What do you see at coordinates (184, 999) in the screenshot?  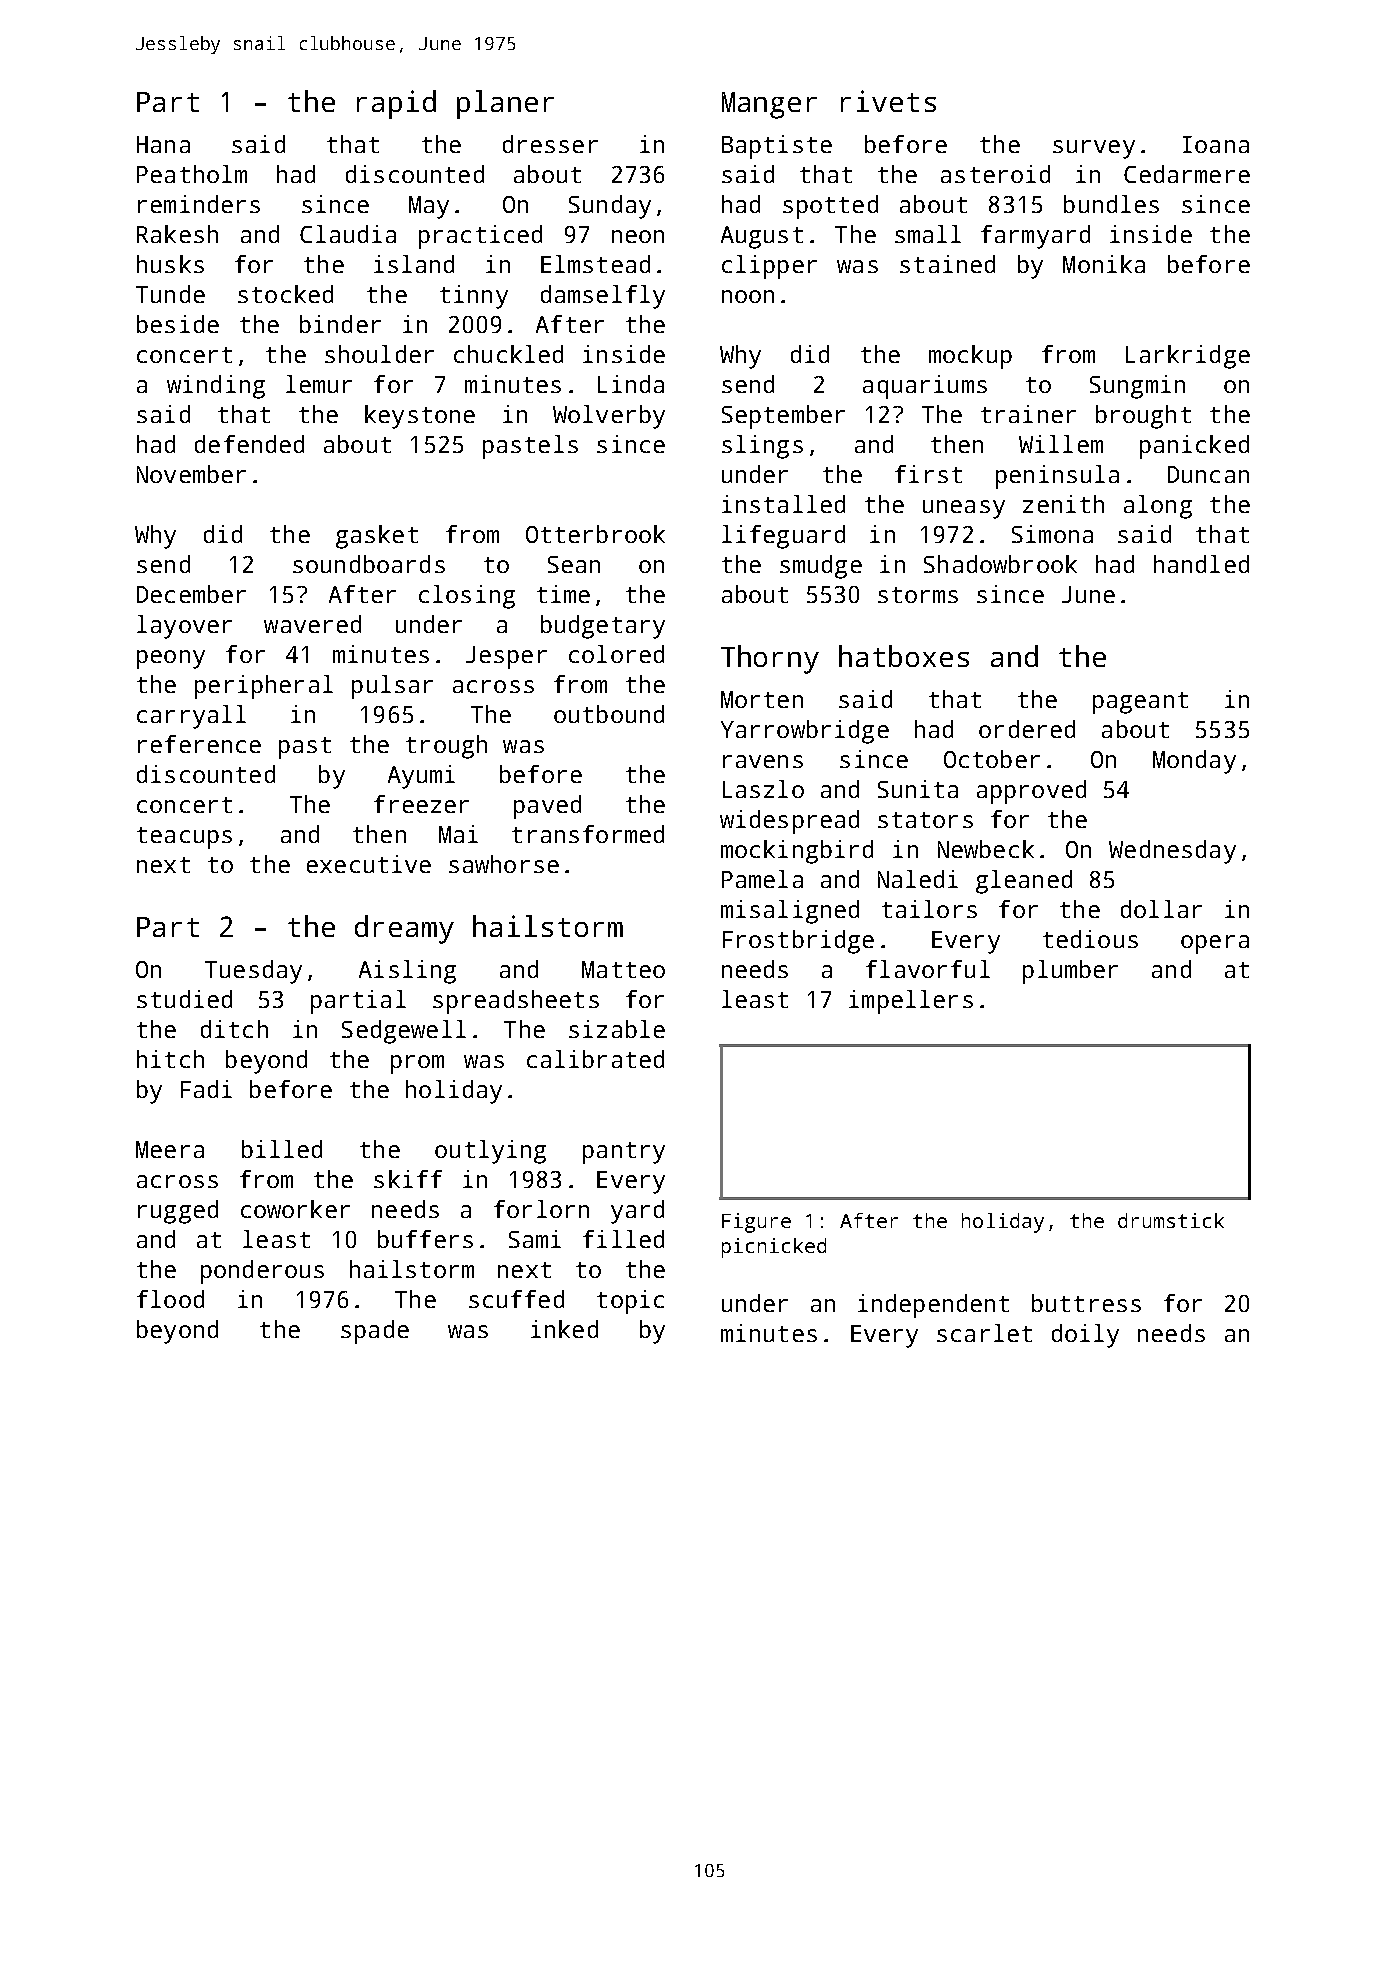 I see `studied` at bounding box center [184, 999].
